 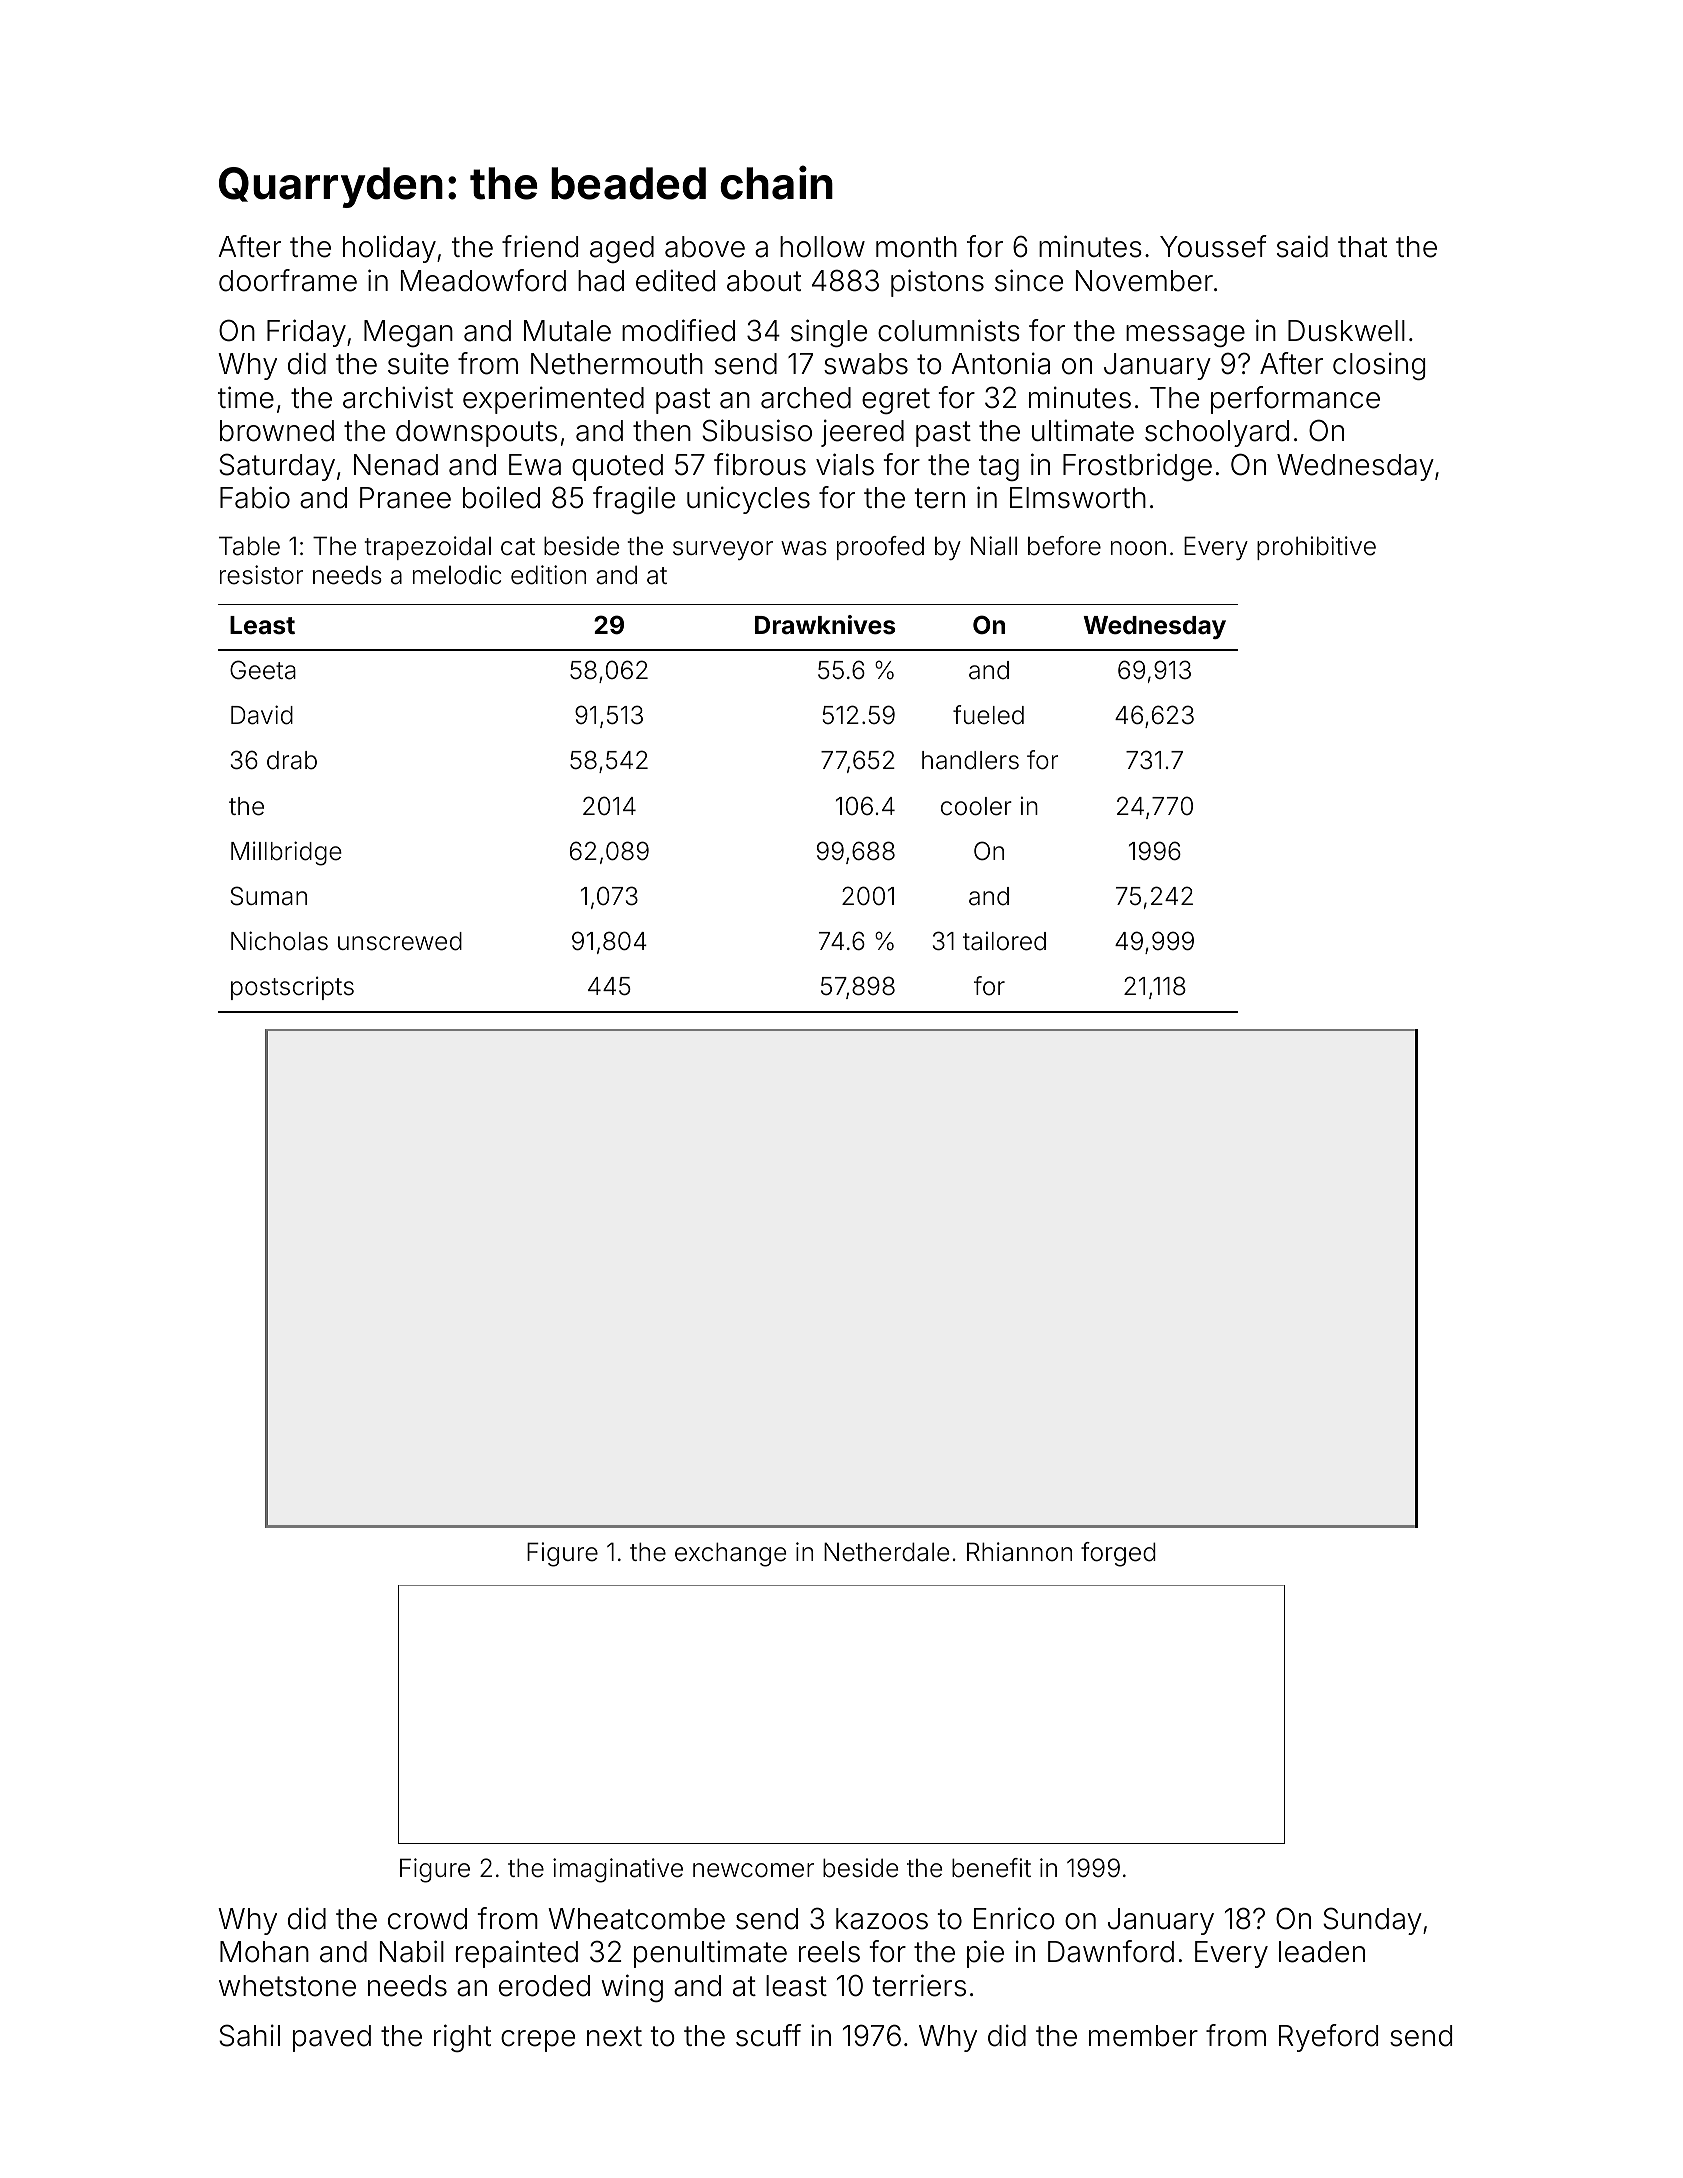 I want to click on Nabil, so click(x=412, y=1951).
